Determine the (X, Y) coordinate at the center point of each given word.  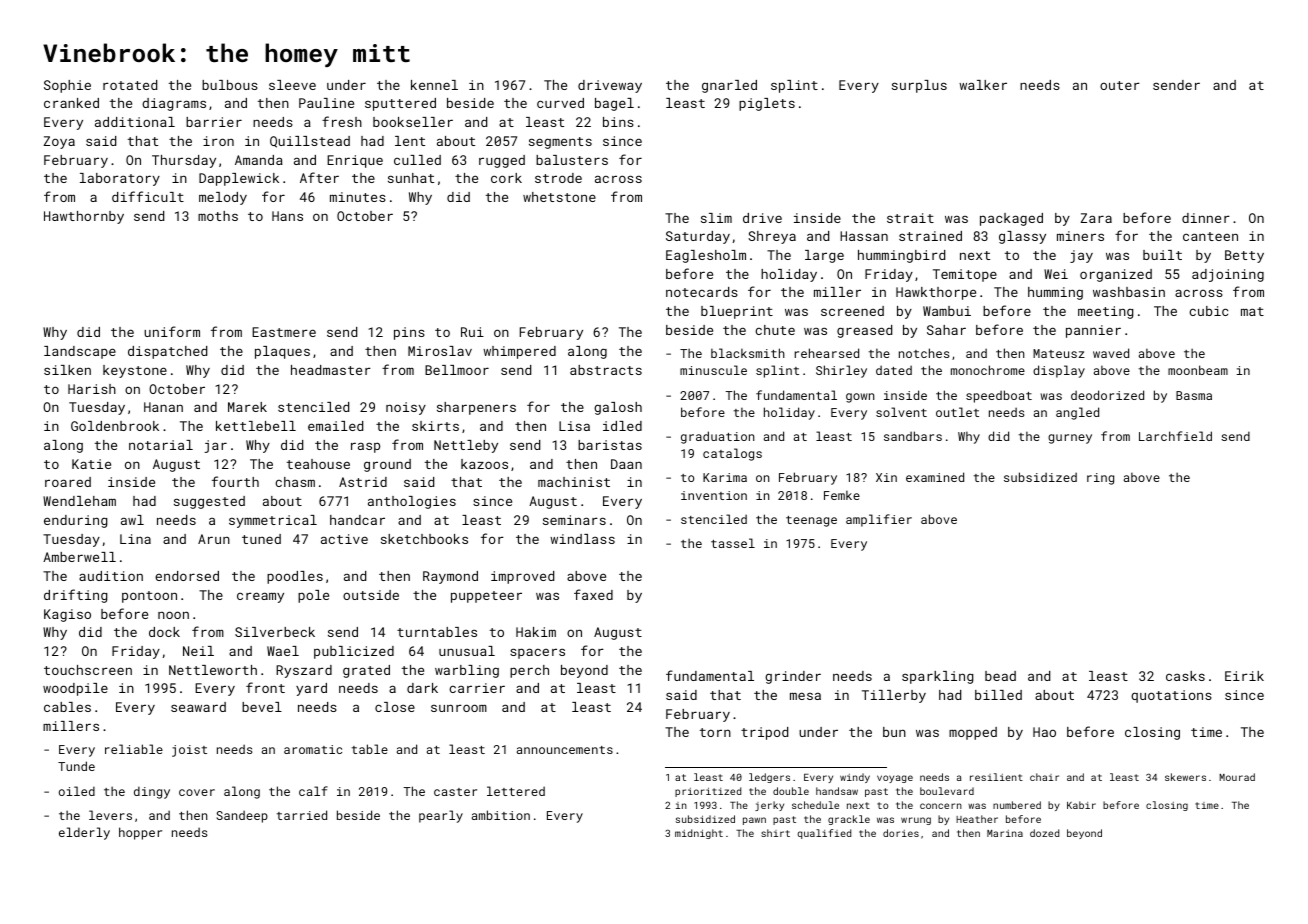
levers (110, 815)
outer (1120, 85)
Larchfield (1175, 436)
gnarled (729, 86)
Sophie (67, 86)
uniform (172, 331)
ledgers (769, 778)
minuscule (713, 370)
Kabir (1081, 805)
